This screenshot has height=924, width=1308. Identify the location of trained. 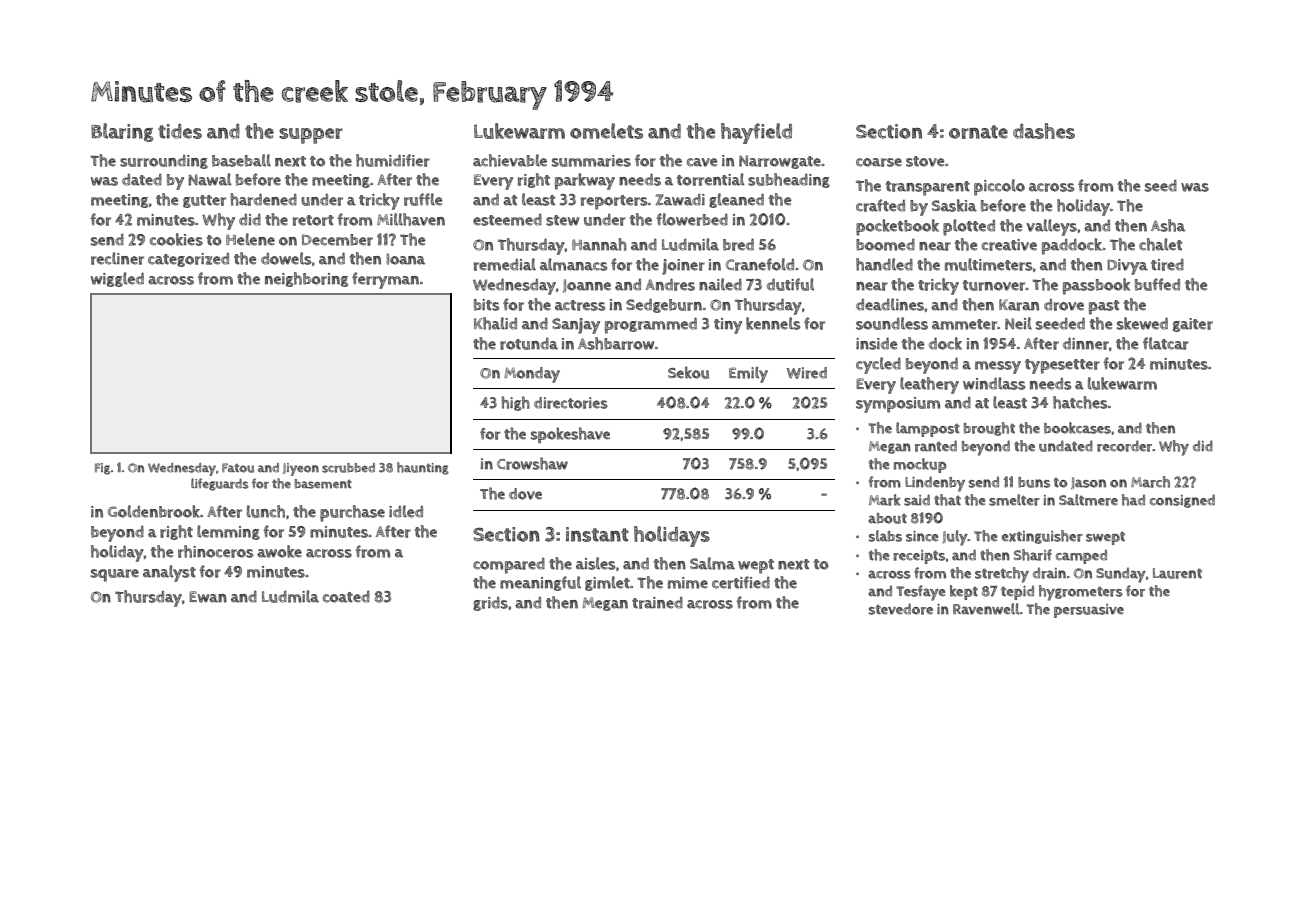
(657, 603).
